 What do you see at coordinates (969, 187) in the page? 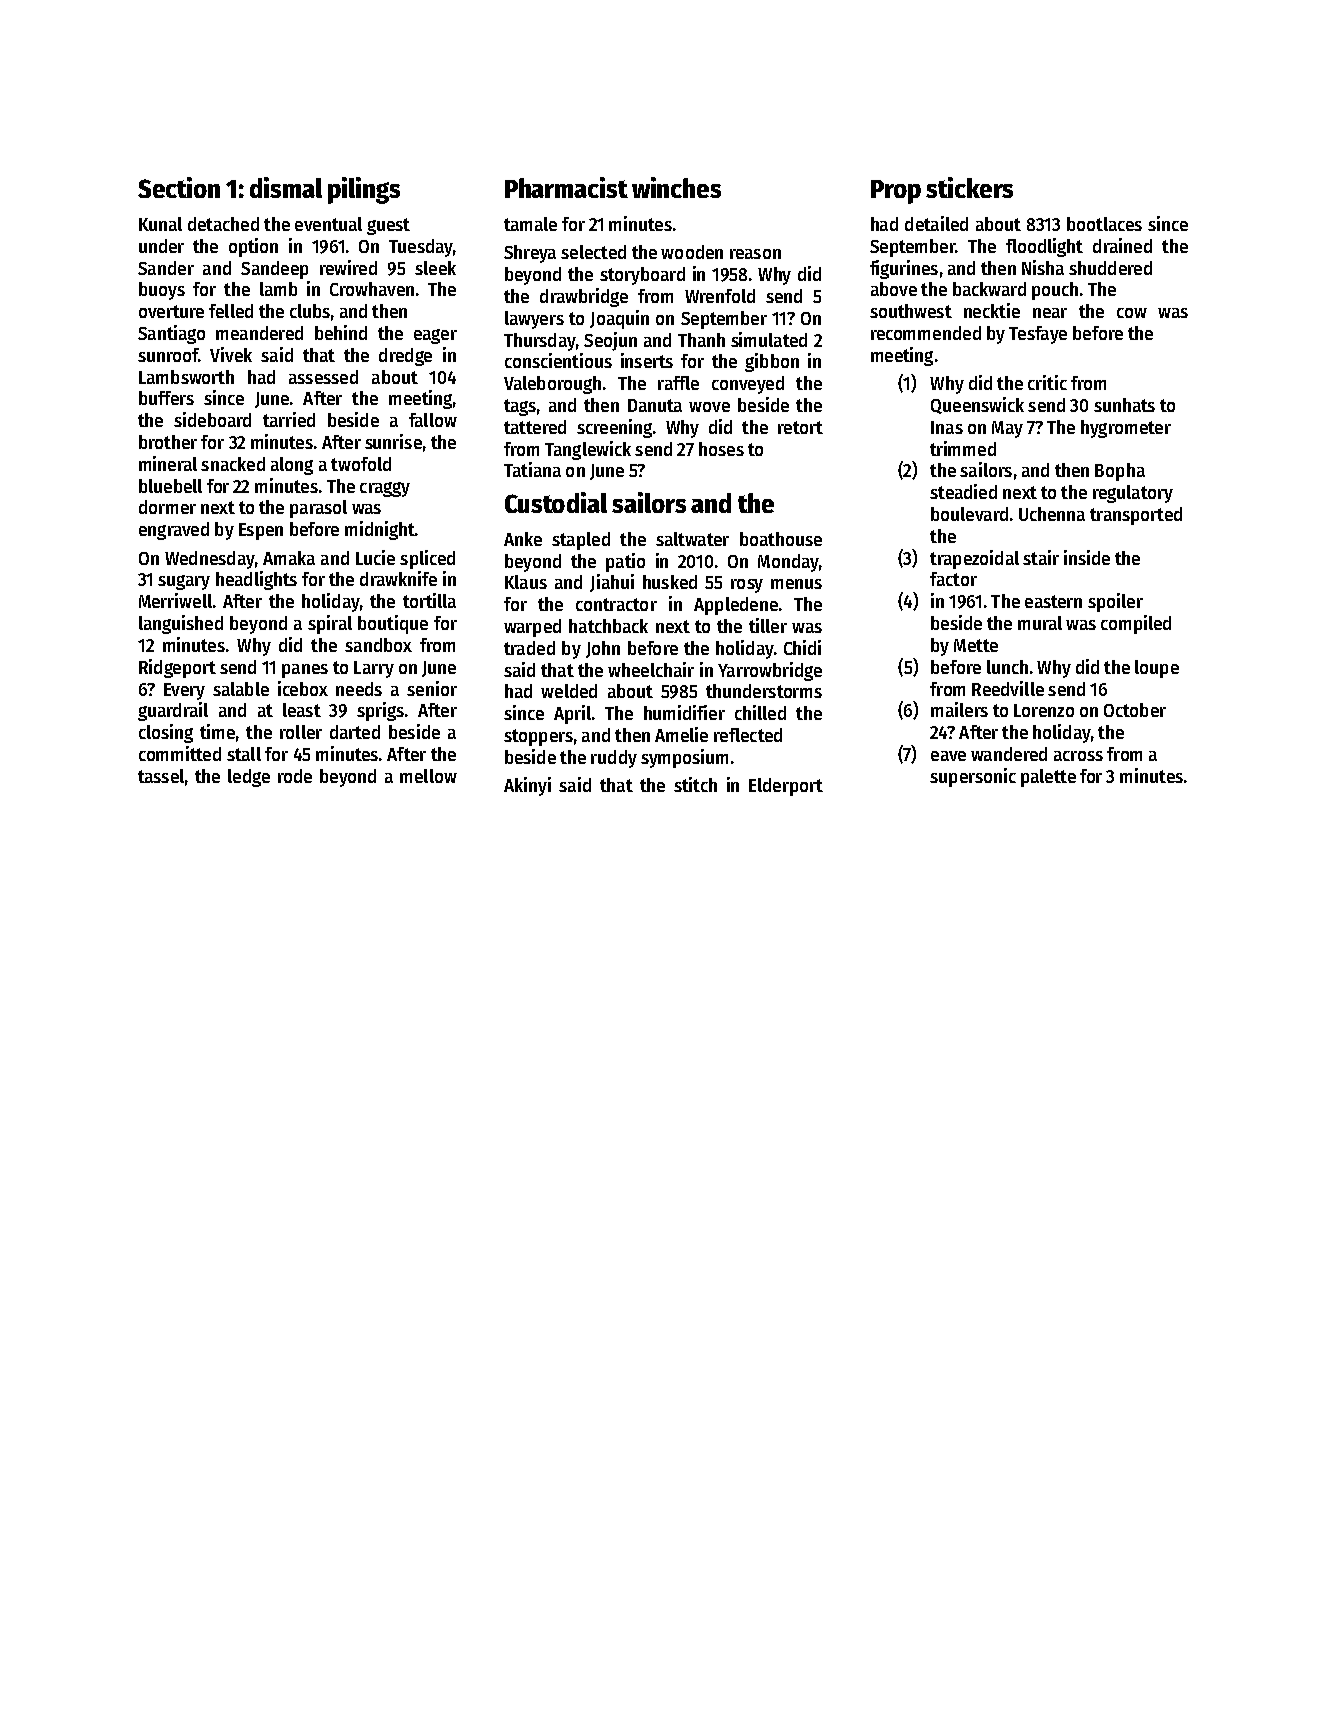
I see `stickers` at bounding box center [969, 187].
